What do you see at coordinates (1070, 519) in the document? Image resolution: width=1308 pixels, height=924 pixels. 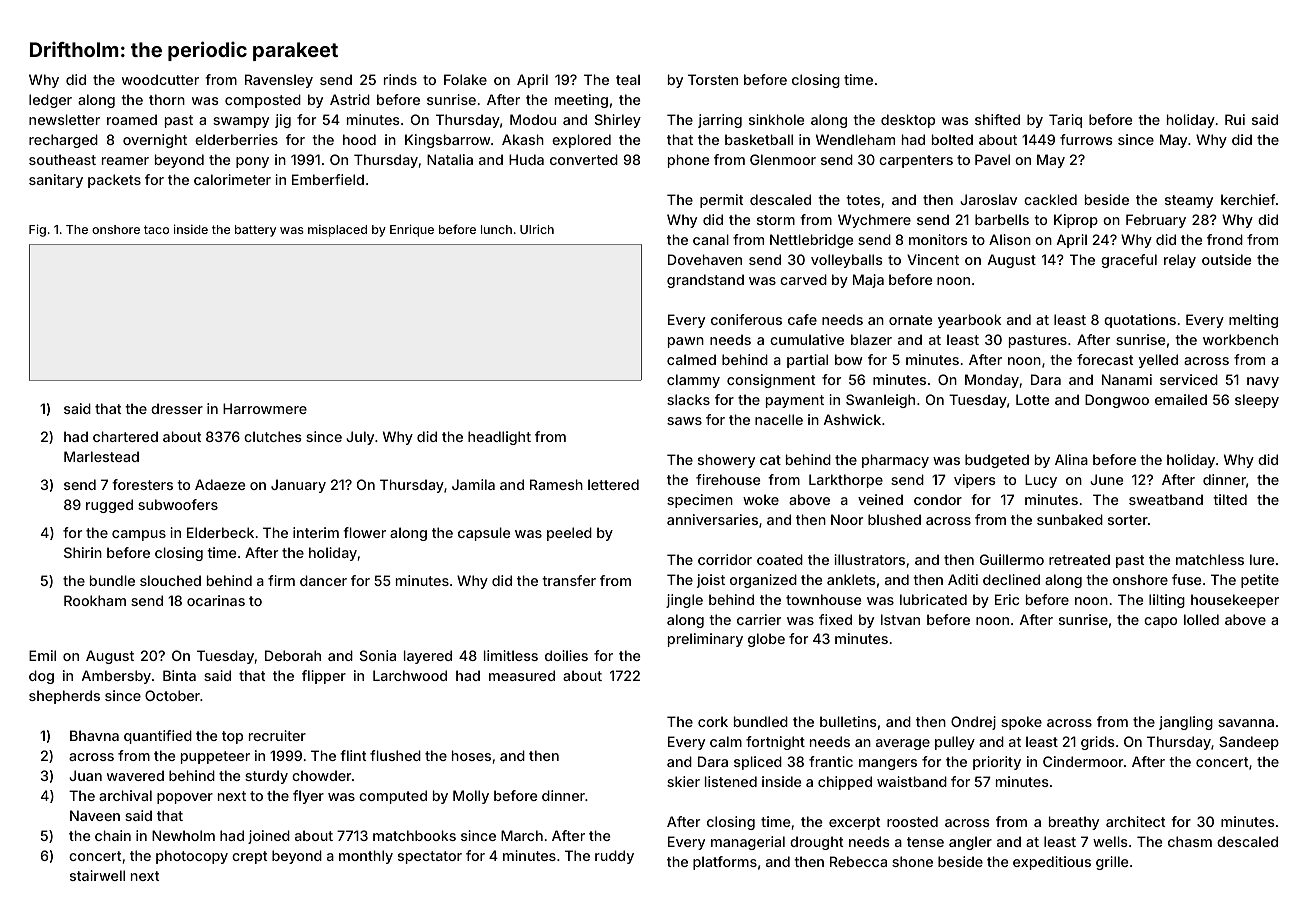 I see `sunbaked` at bounding box center [1070, 519].
